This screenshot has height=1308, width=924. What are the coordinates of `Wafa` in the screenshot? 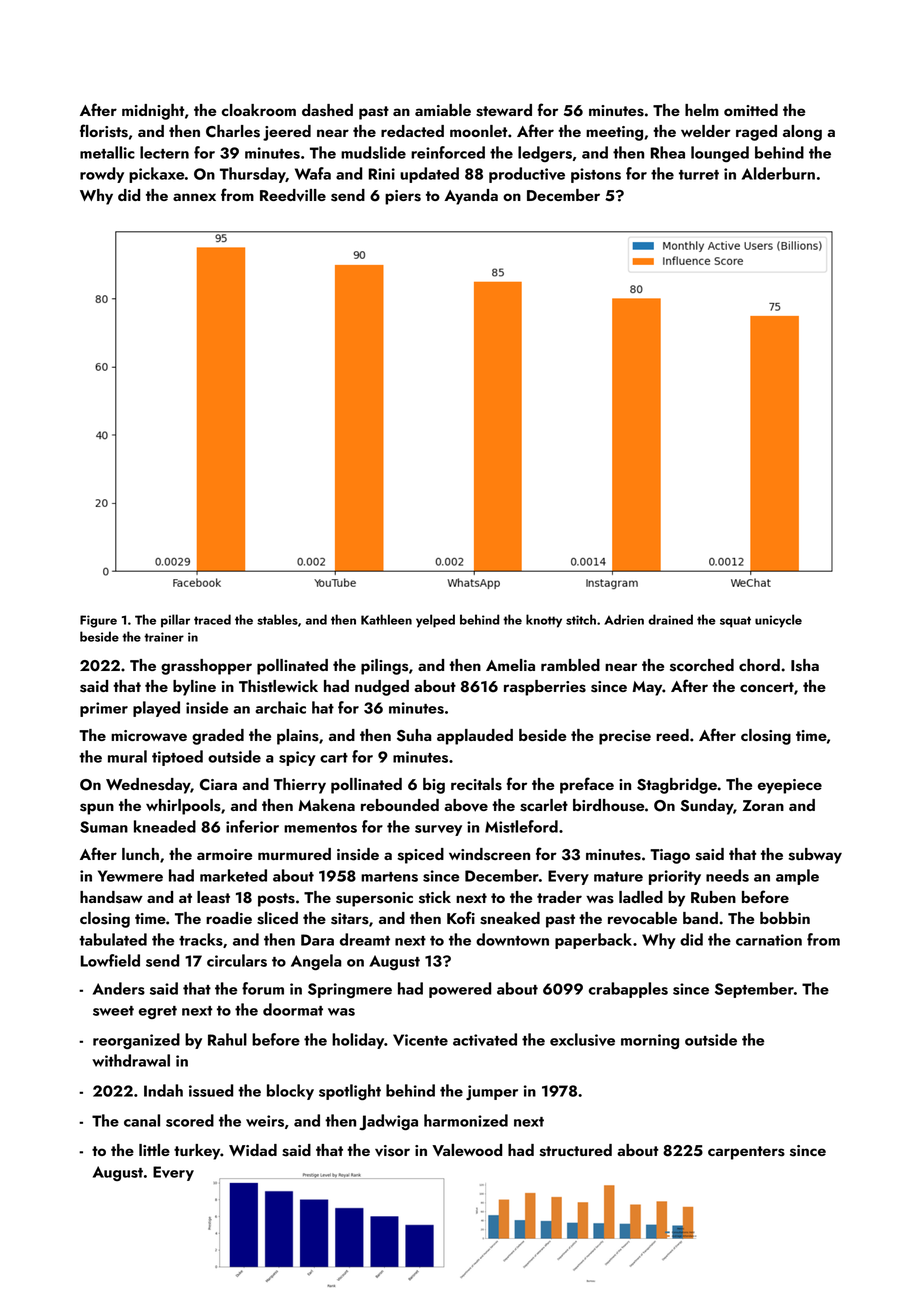 It's located at (313, 173).
